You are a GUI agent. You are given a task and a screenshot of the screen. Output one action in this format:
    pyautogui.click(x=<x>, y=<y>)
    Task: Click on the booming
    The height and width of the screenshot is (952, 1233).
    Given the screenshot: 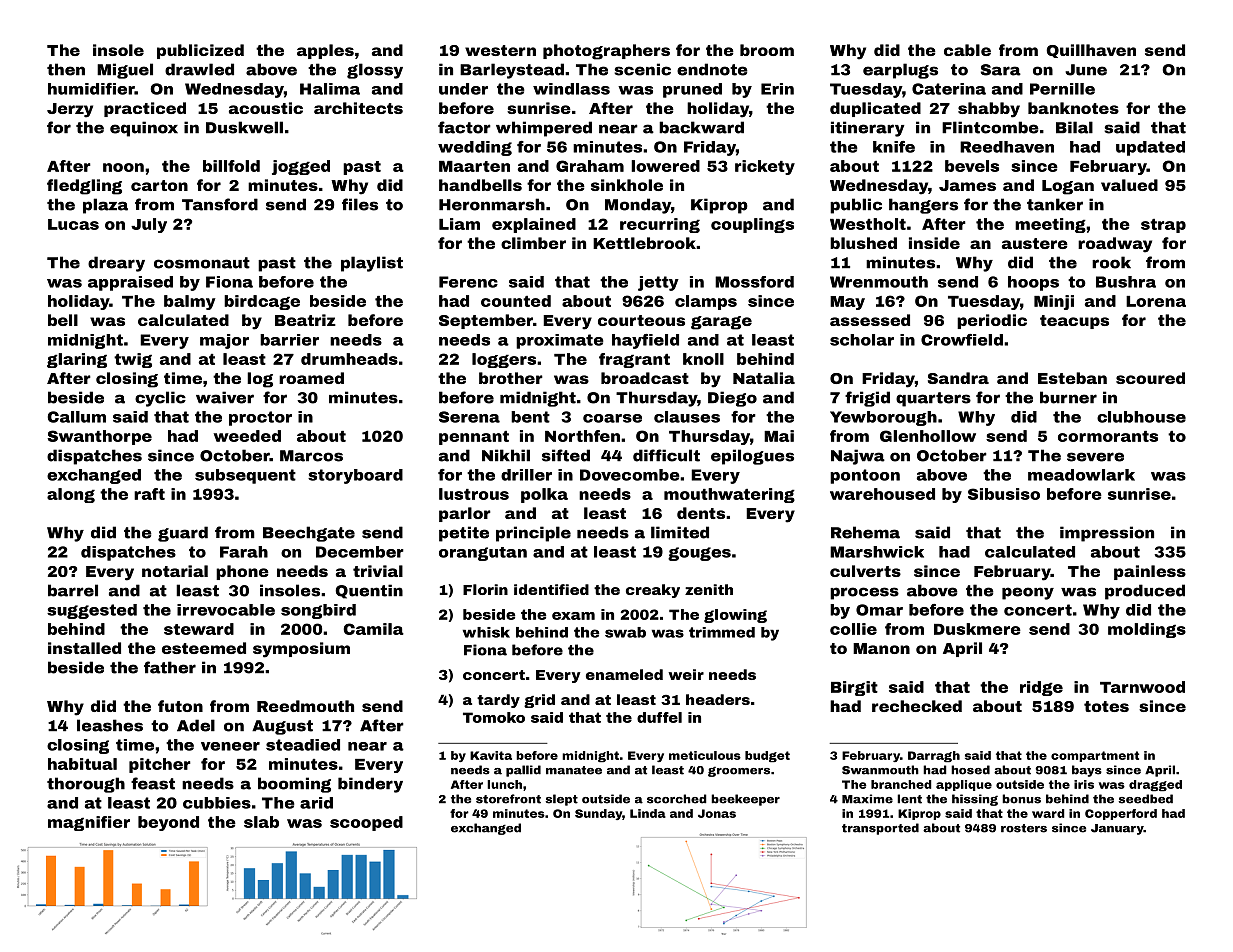 What is the action you would take?
    pyautogui.click(x=294, y=785)
